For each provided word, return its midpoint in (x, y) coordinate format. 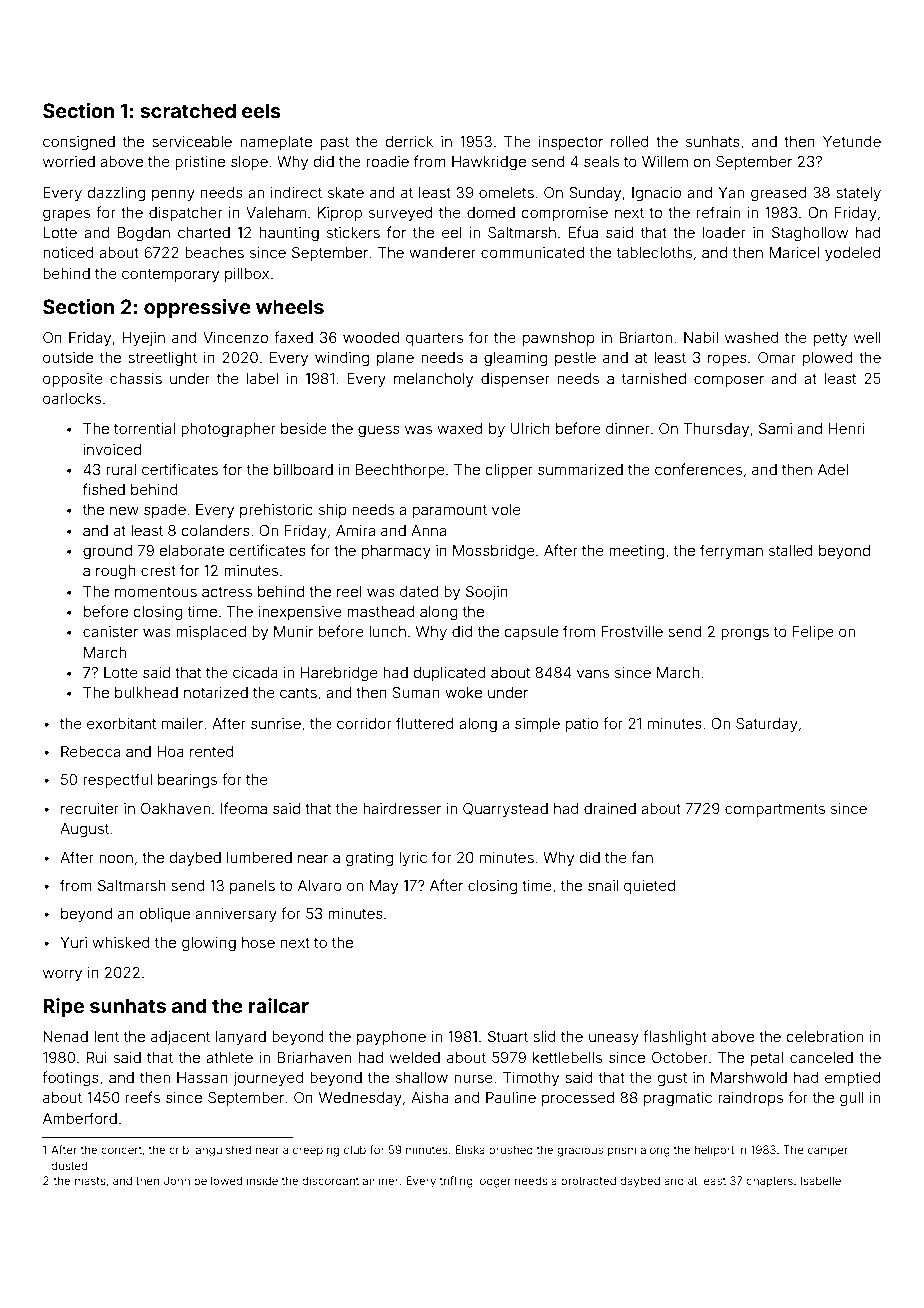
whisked (121, 942)
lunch (387, 631)
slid (544, 1036)
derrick (409, 141)
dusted (69, 1165)
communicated (532, 252)
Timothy (531, 1079)
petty (830, 339)
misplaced (211, 633)
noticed (68, 252)
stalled (791, 550)
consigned (79, 143)
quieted (649, 887)
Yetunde (852, 141)
